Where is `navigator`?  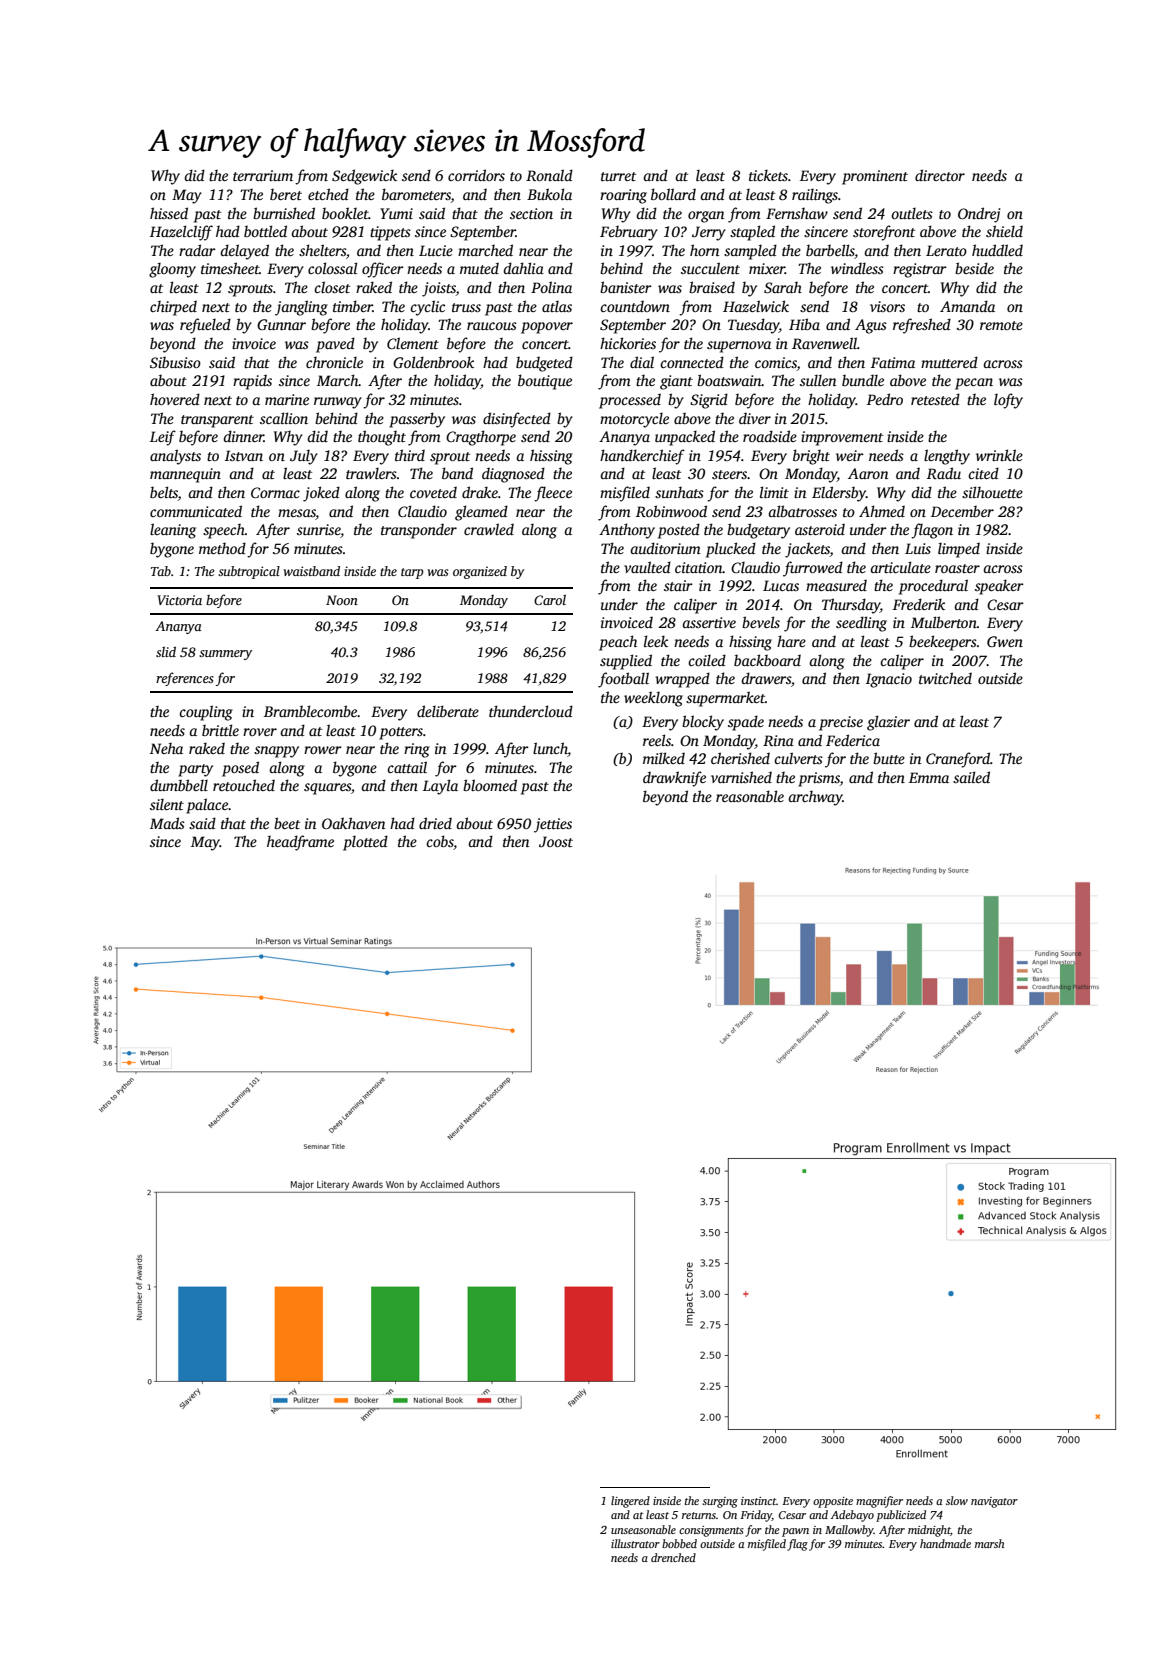
navigator is located at coordinates (994, 1502).
